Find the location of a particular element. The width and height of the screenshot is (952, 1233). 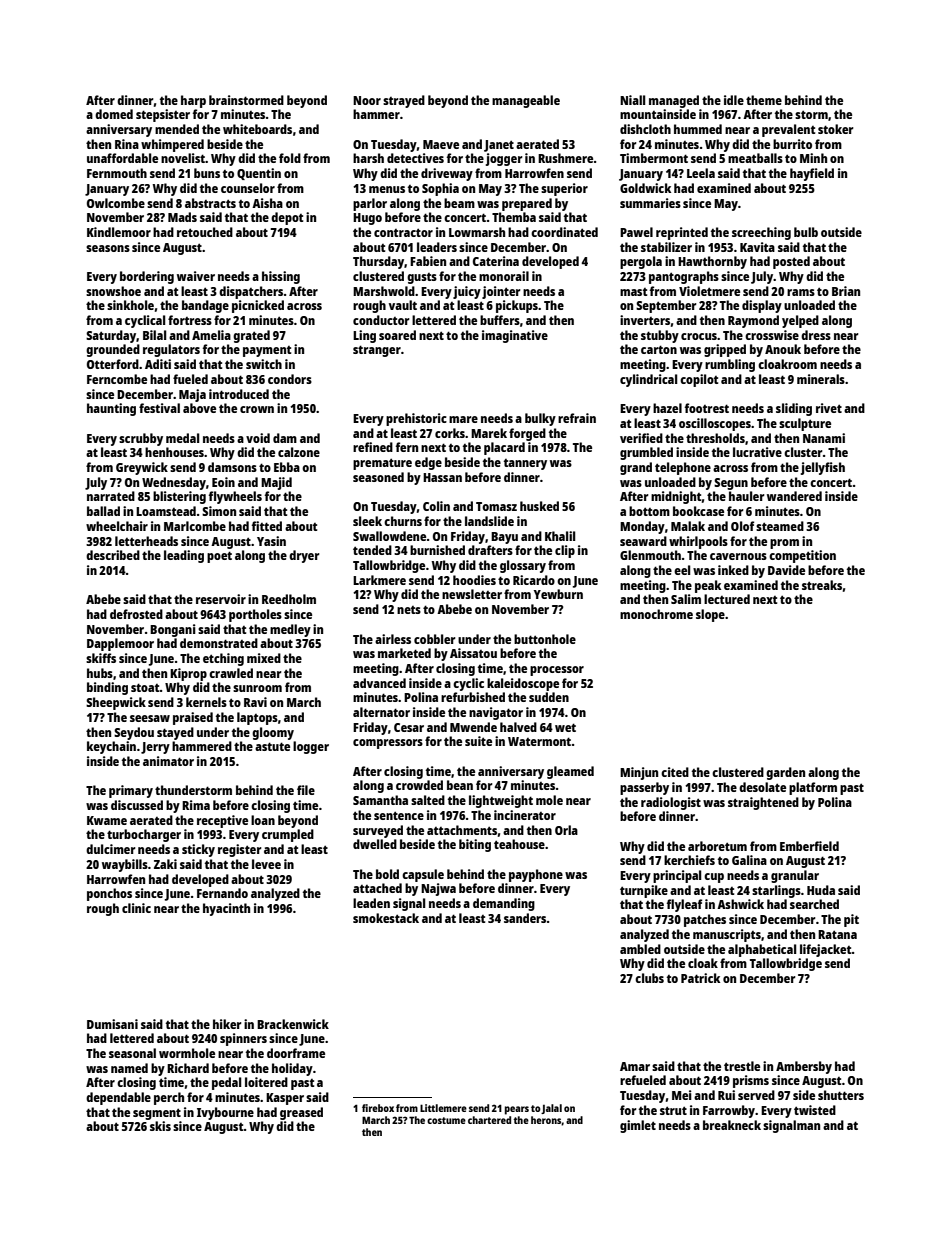

seesaw is located at coordinates (150, 718).
